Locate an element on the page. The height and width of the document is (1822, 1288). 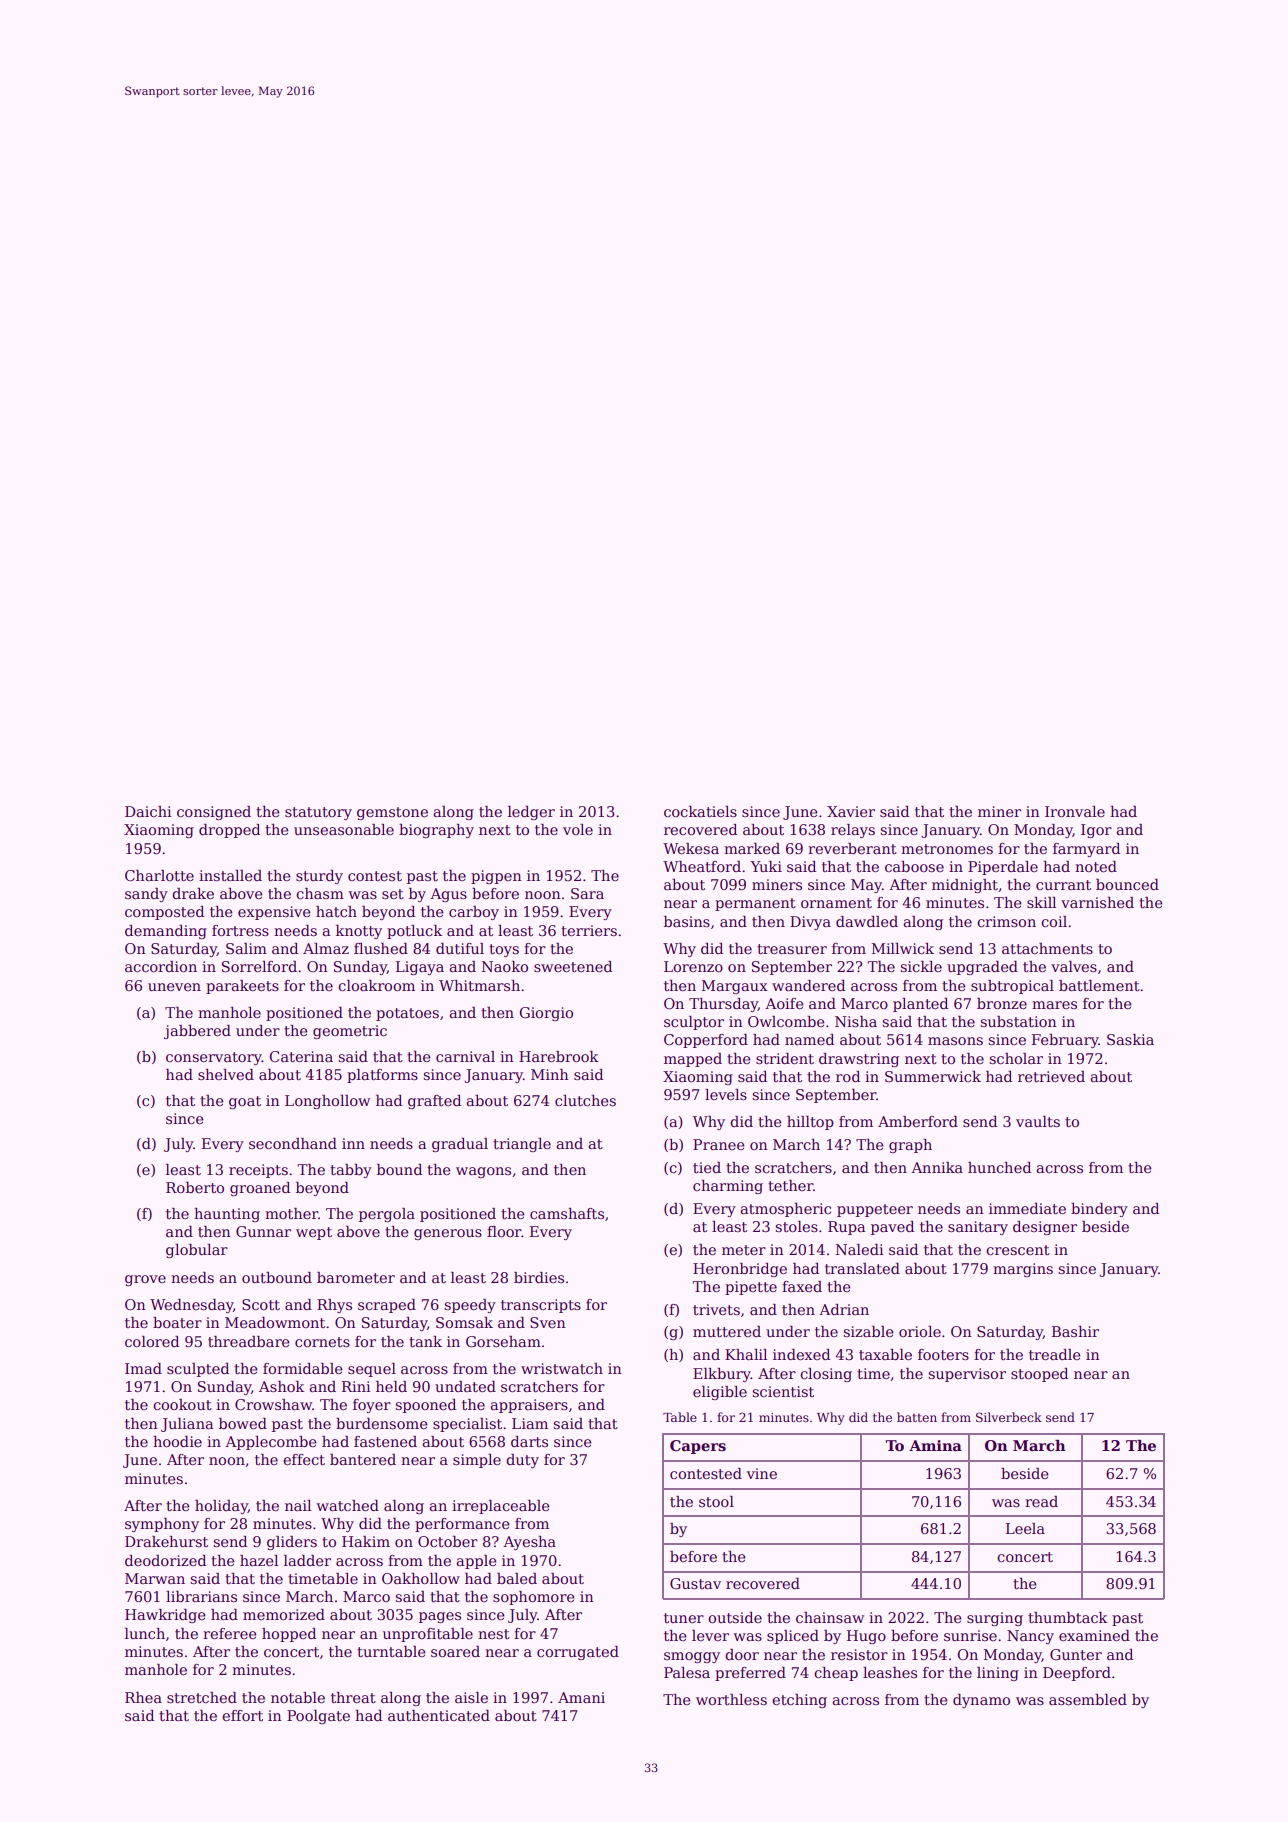
indexed is located at coordinates (801, 1354).
